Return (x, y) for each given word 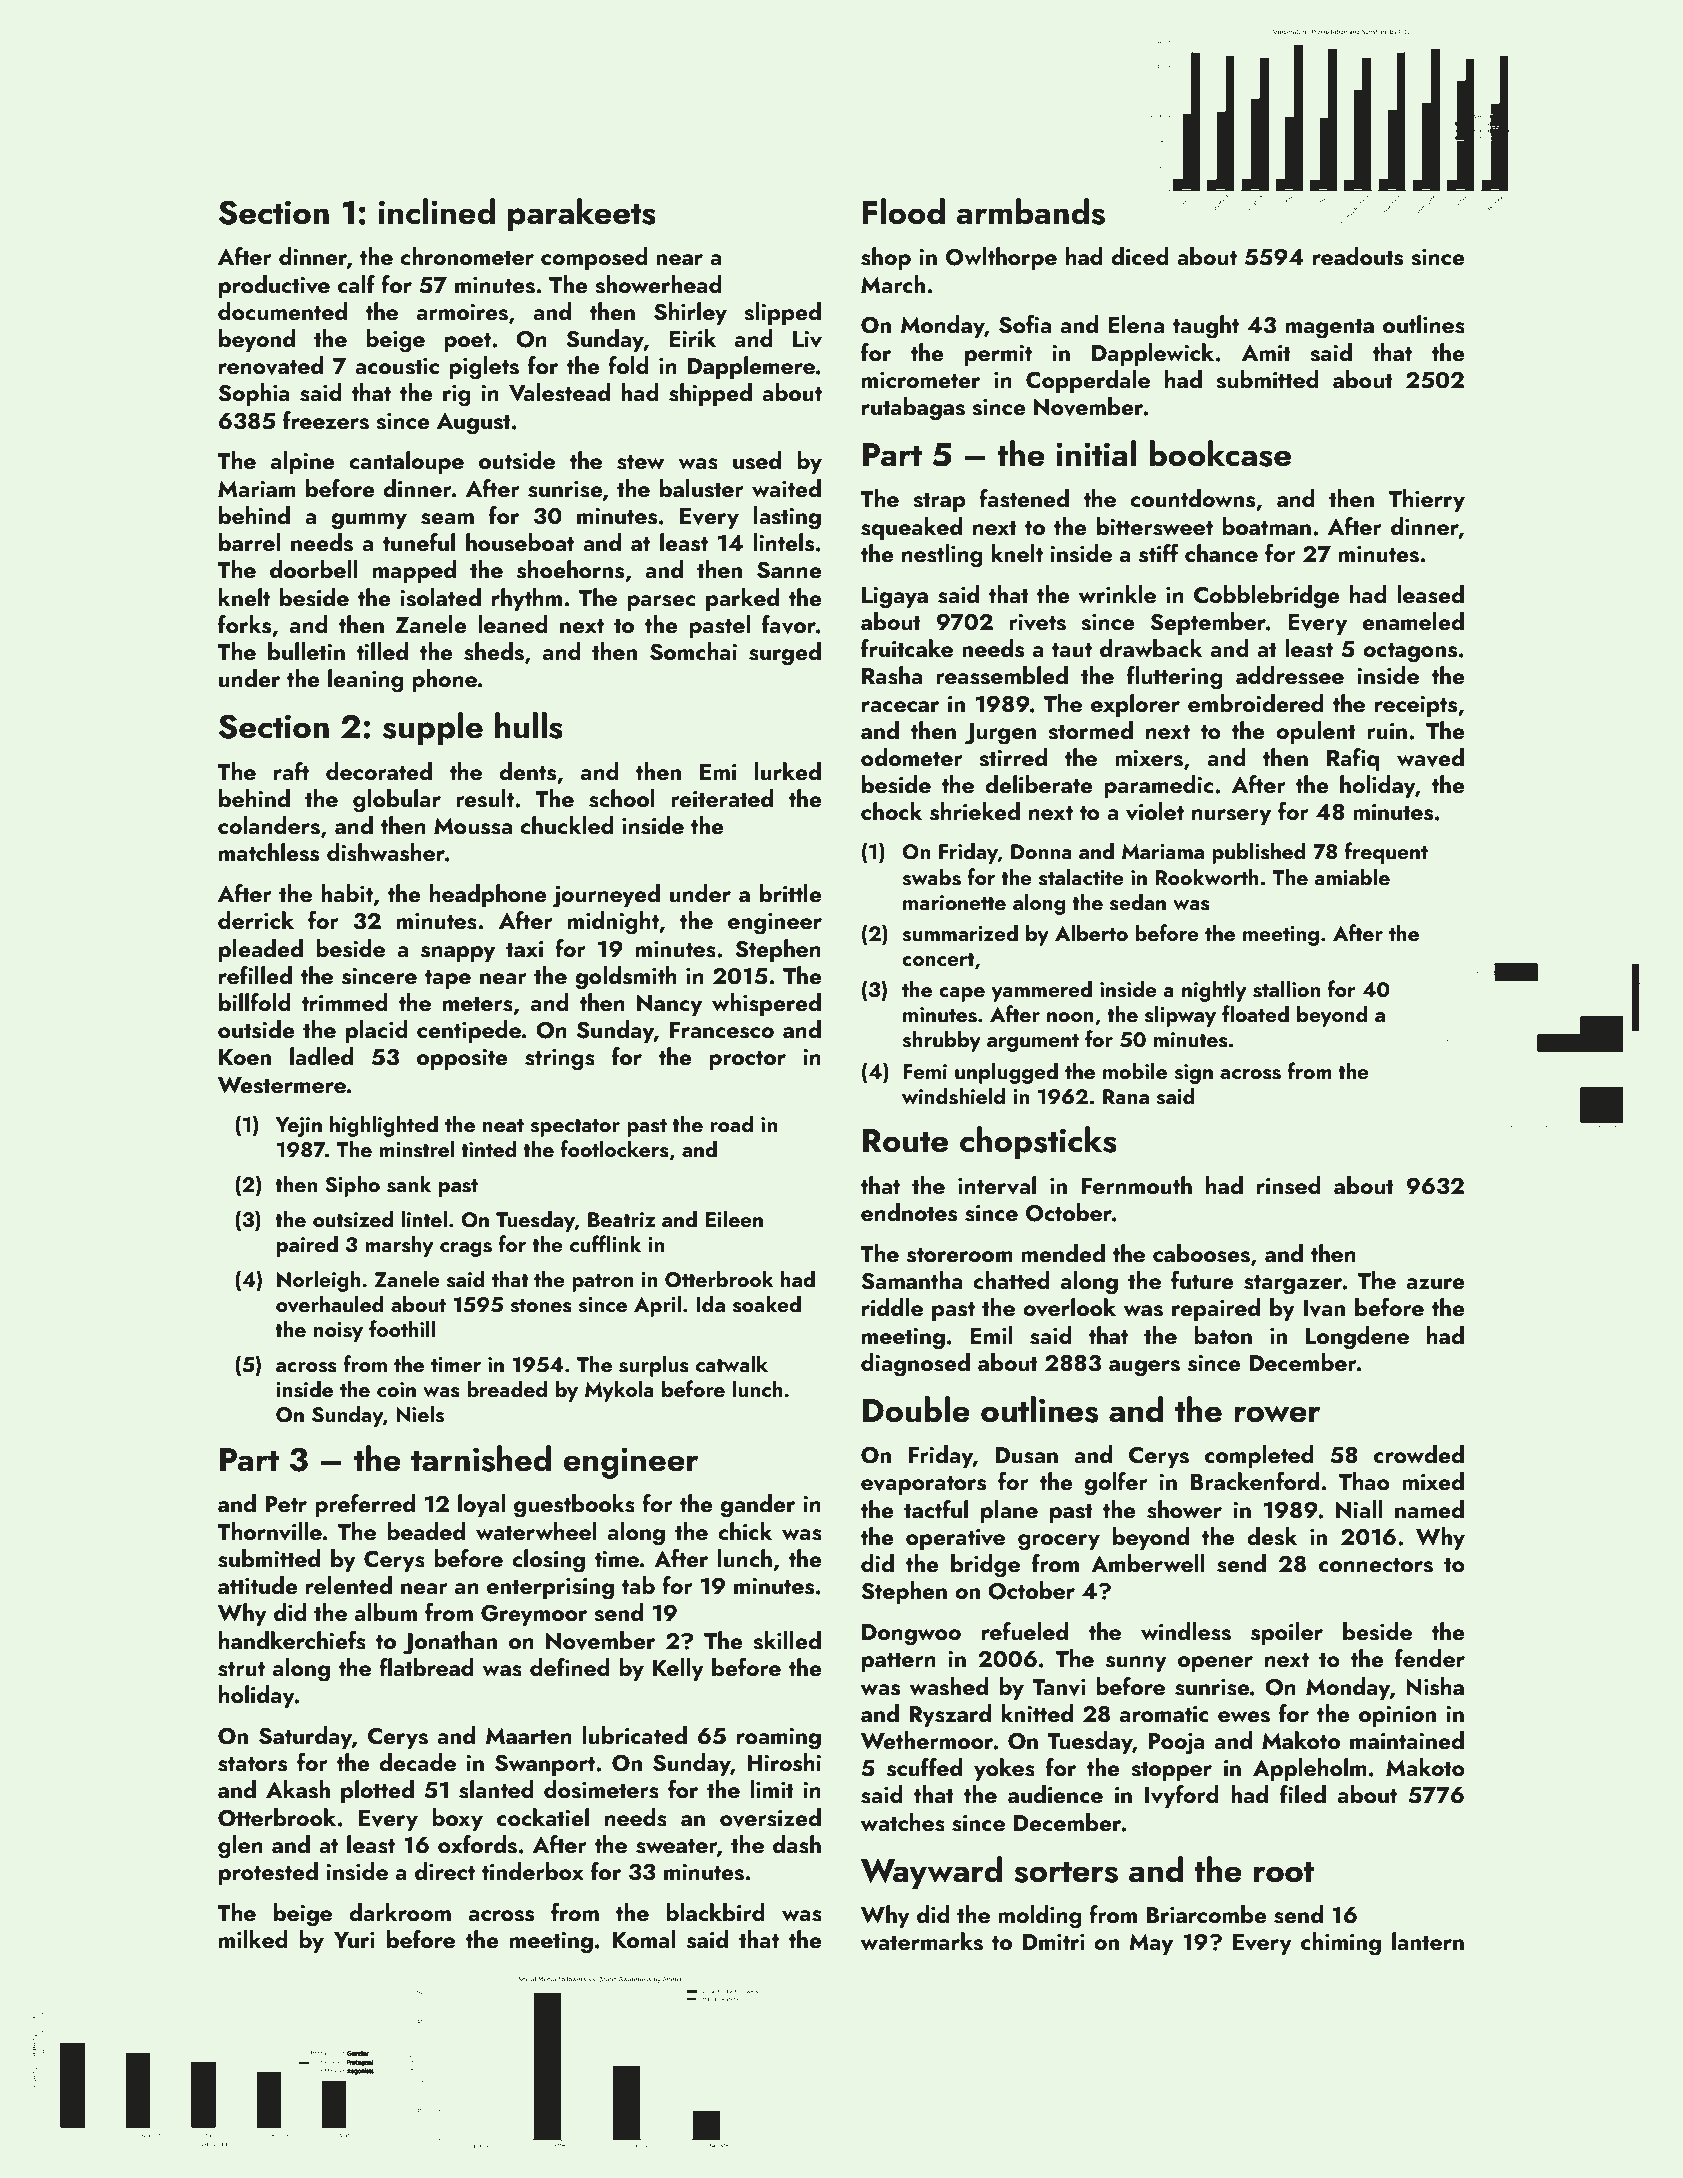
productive (274, 286)
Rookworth (1207, 876)
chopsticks (1038, 1142)
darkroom (400, 1912)
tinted (489, 1148)
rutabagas (913, 409)
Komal (643, 1939)
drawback (1151, 648)
